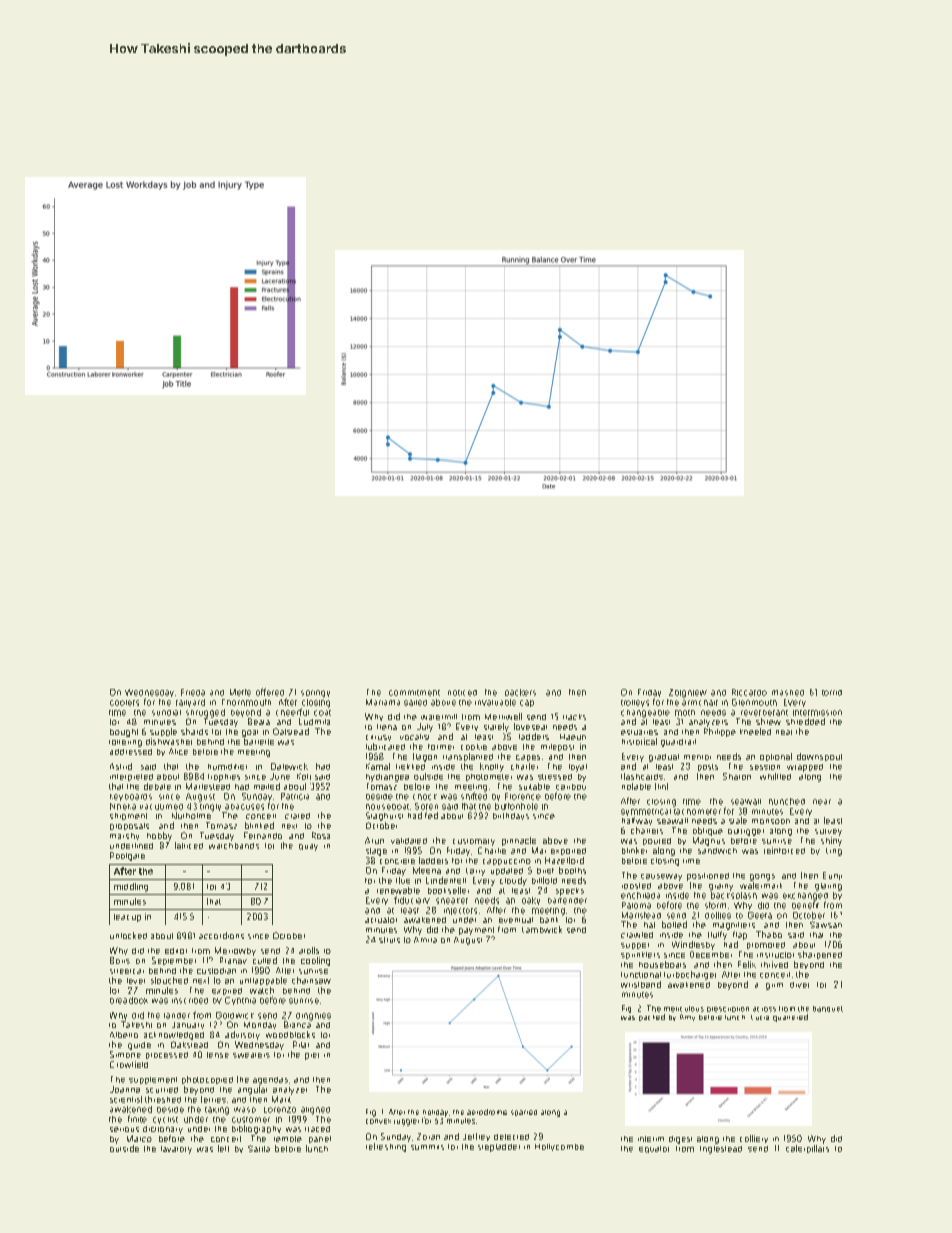  Describe the element at coordinates (787, 801) in the document. I see `hunched` at that location.
